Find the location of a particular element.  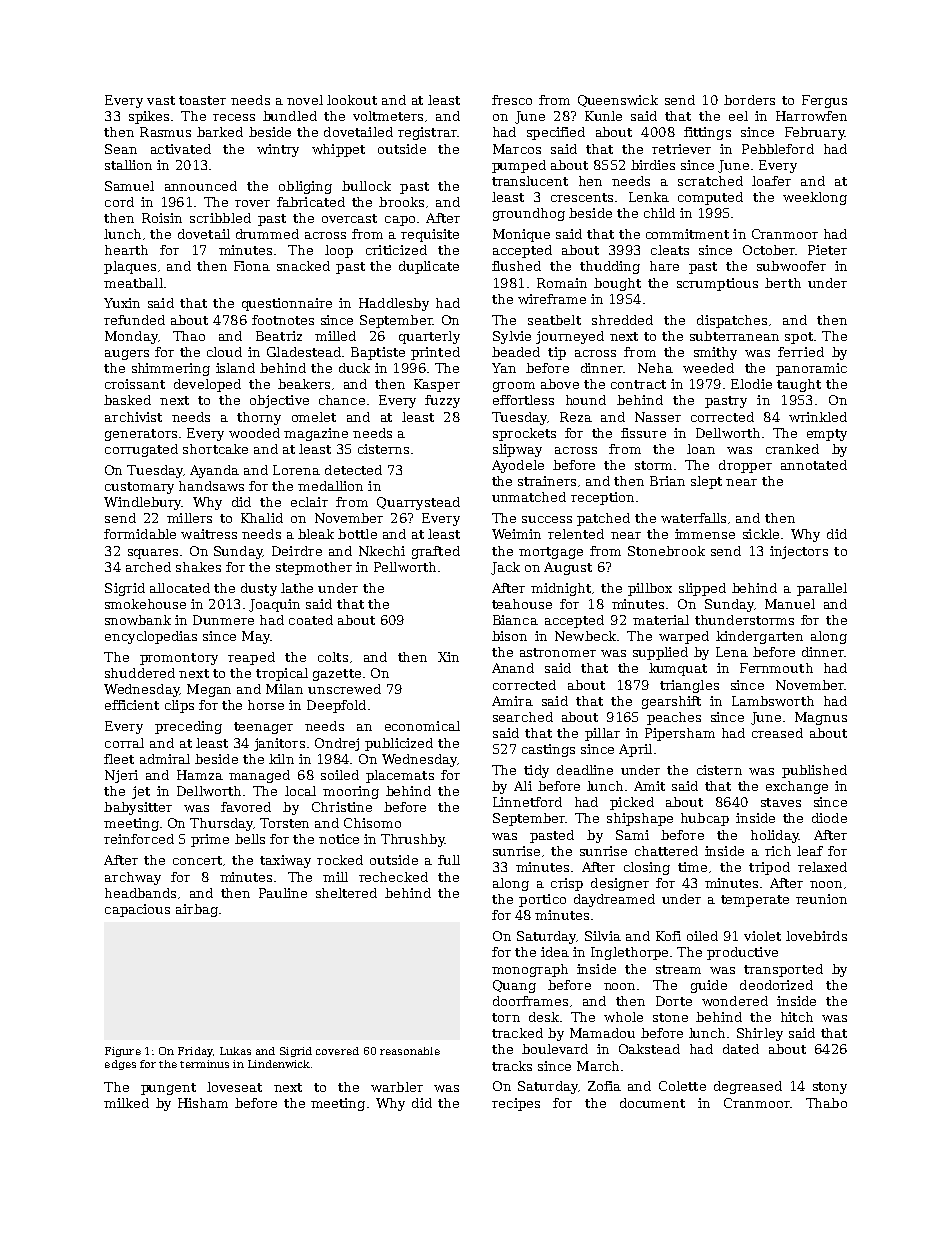

airbag is located at coordinates (197, 910).
